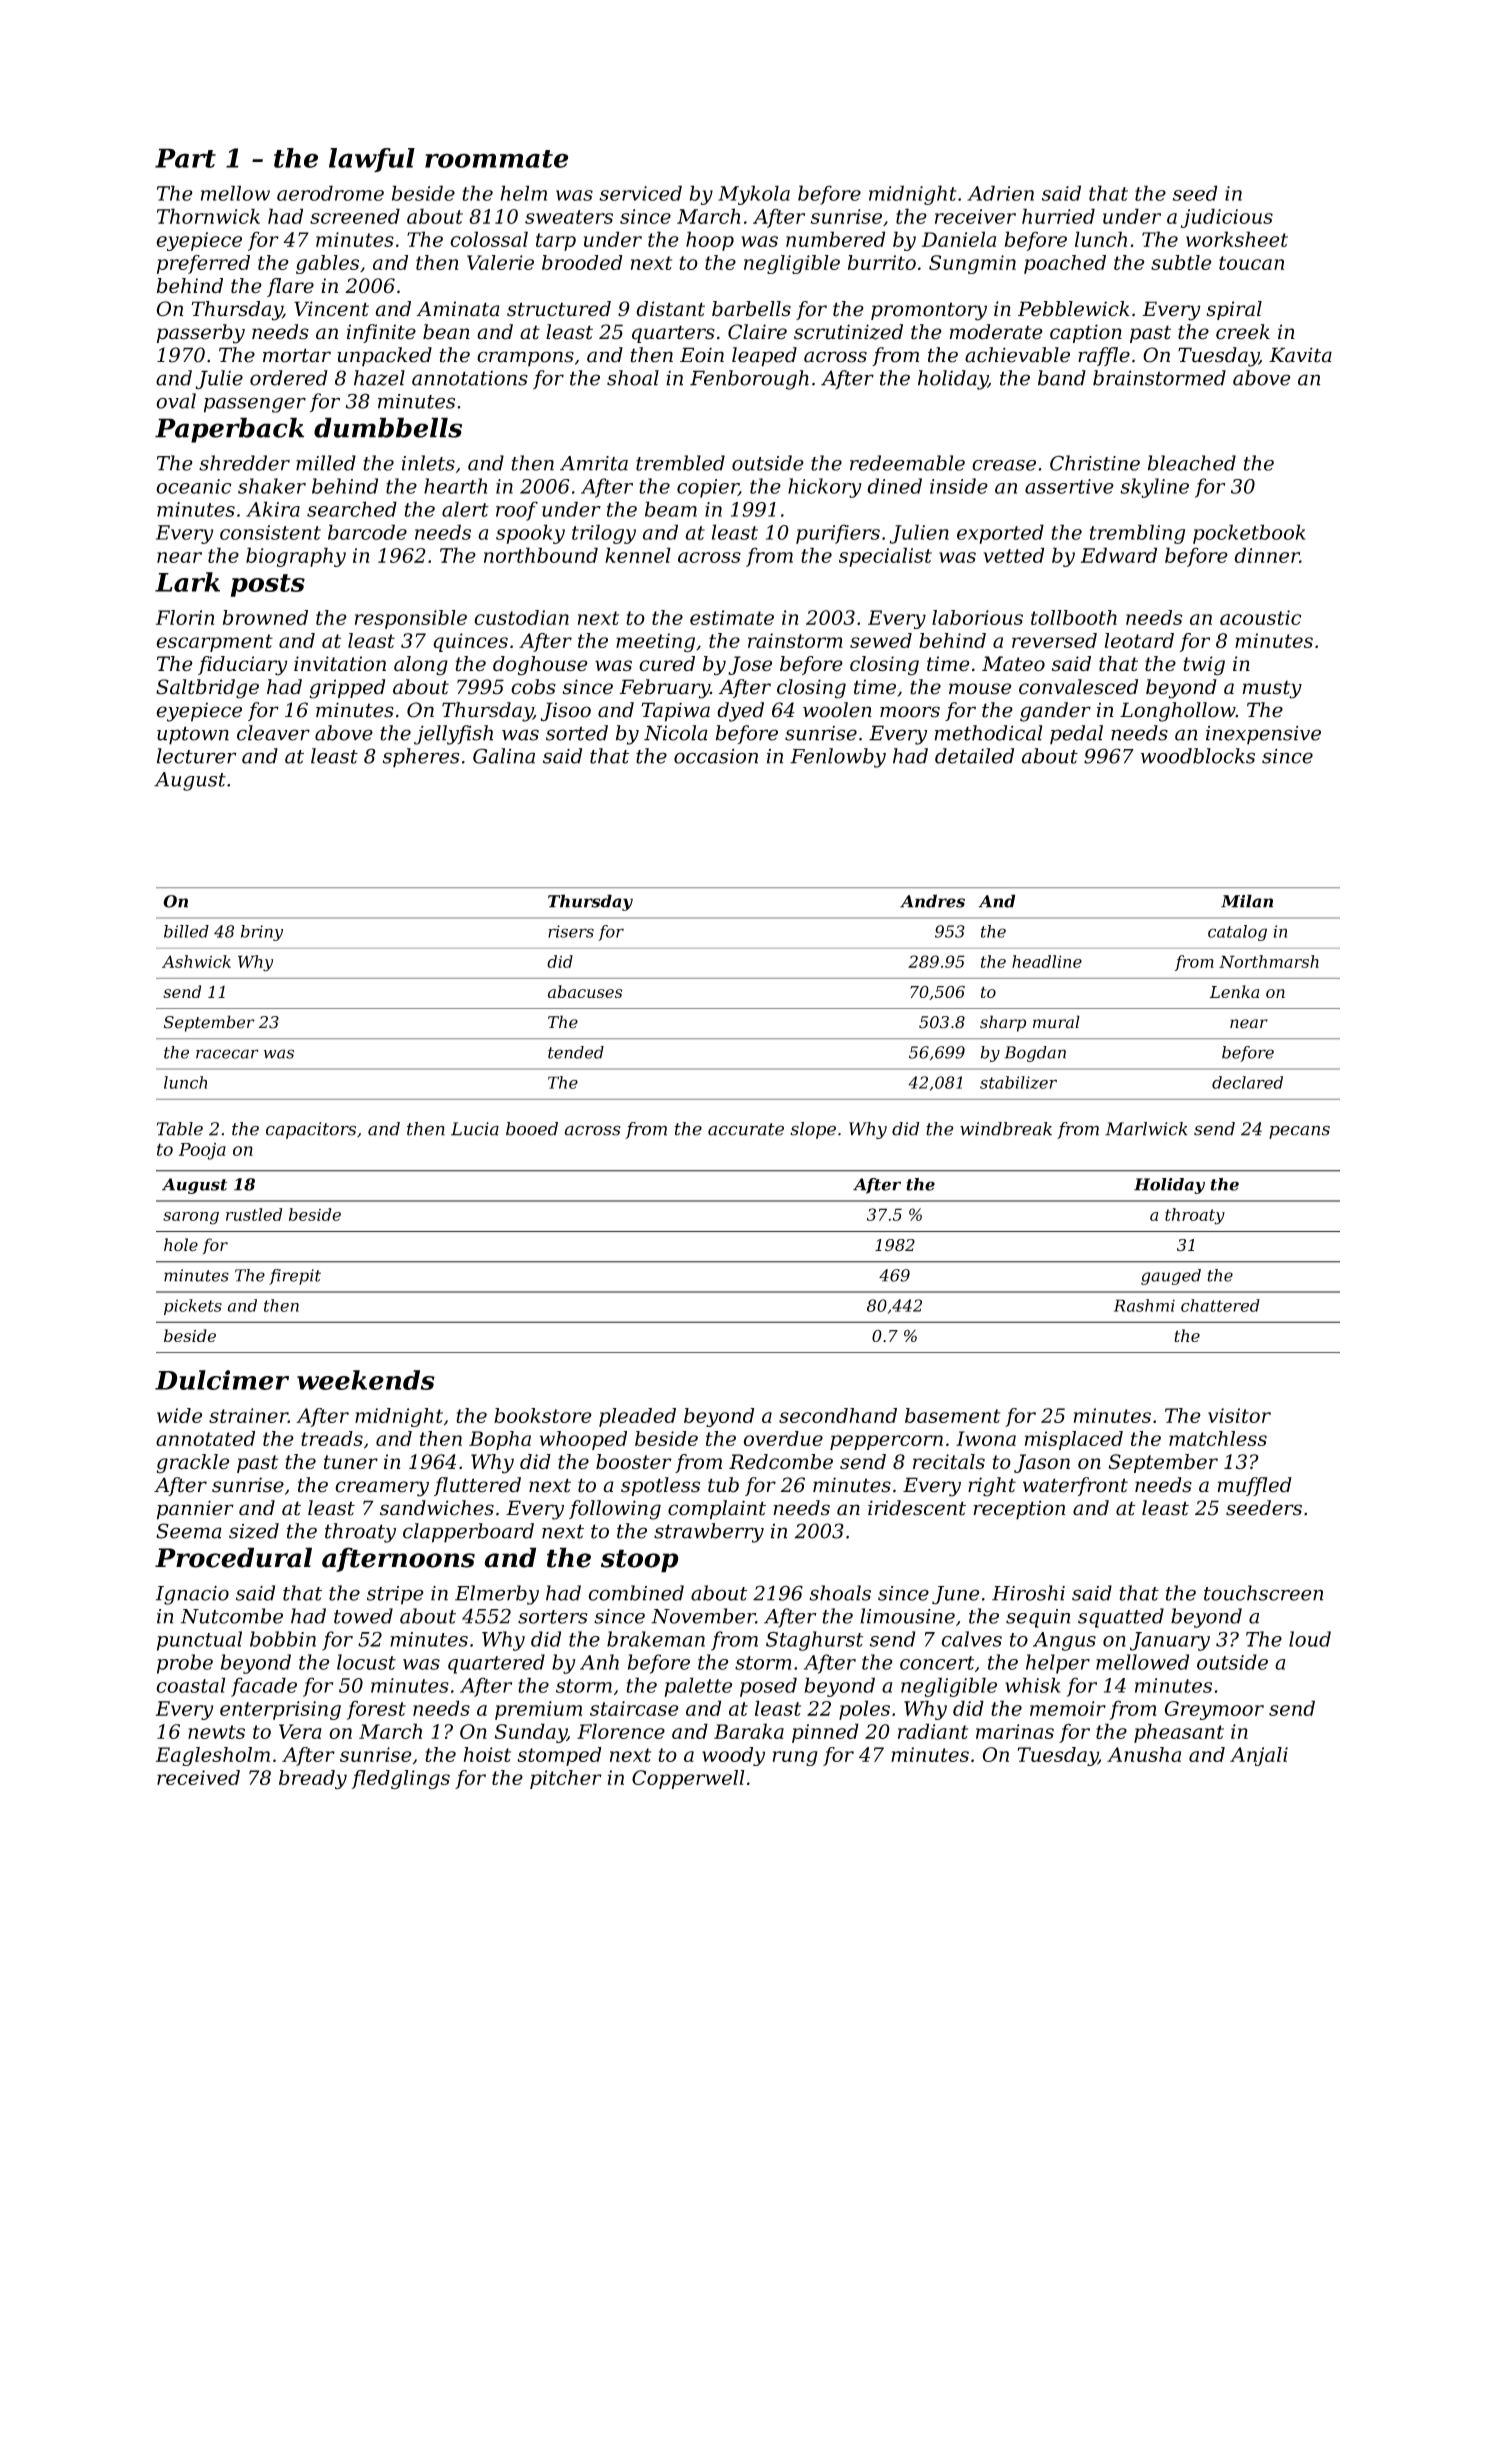  I want to click on windbreak, so click(1006, 1129).
